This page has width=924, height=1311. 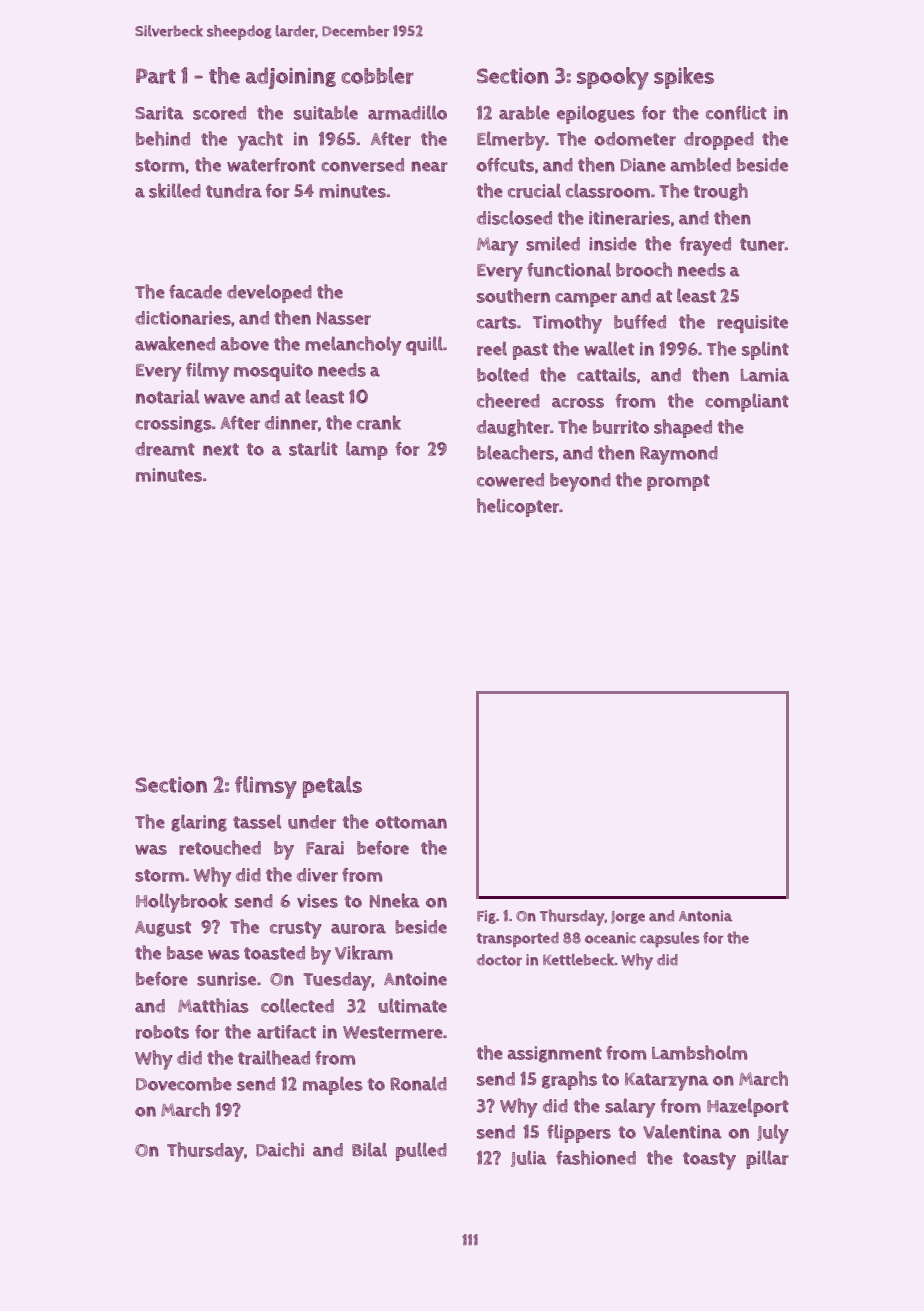 I want to click on Daichi, so click(x=280, y=1149).
